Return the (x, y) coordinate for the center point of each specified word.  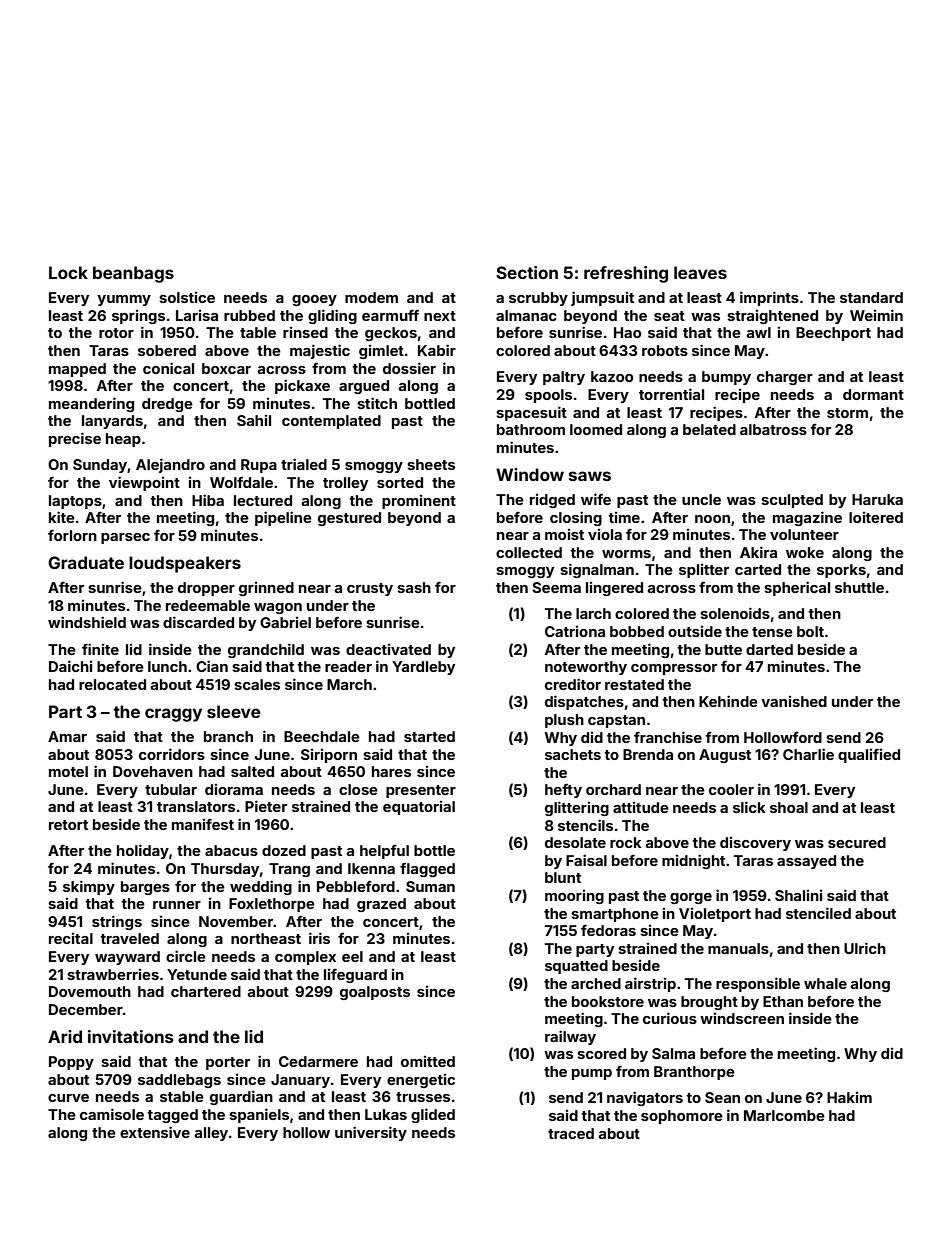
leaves (700, 272)
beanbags (133, 274)
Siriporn (329, 756)
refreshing (626, 274)
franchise (668, 737)
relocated (112, 684)
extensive (155, 1132)
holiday (143, 851)
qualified (869, 755)
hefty (563, 790)
